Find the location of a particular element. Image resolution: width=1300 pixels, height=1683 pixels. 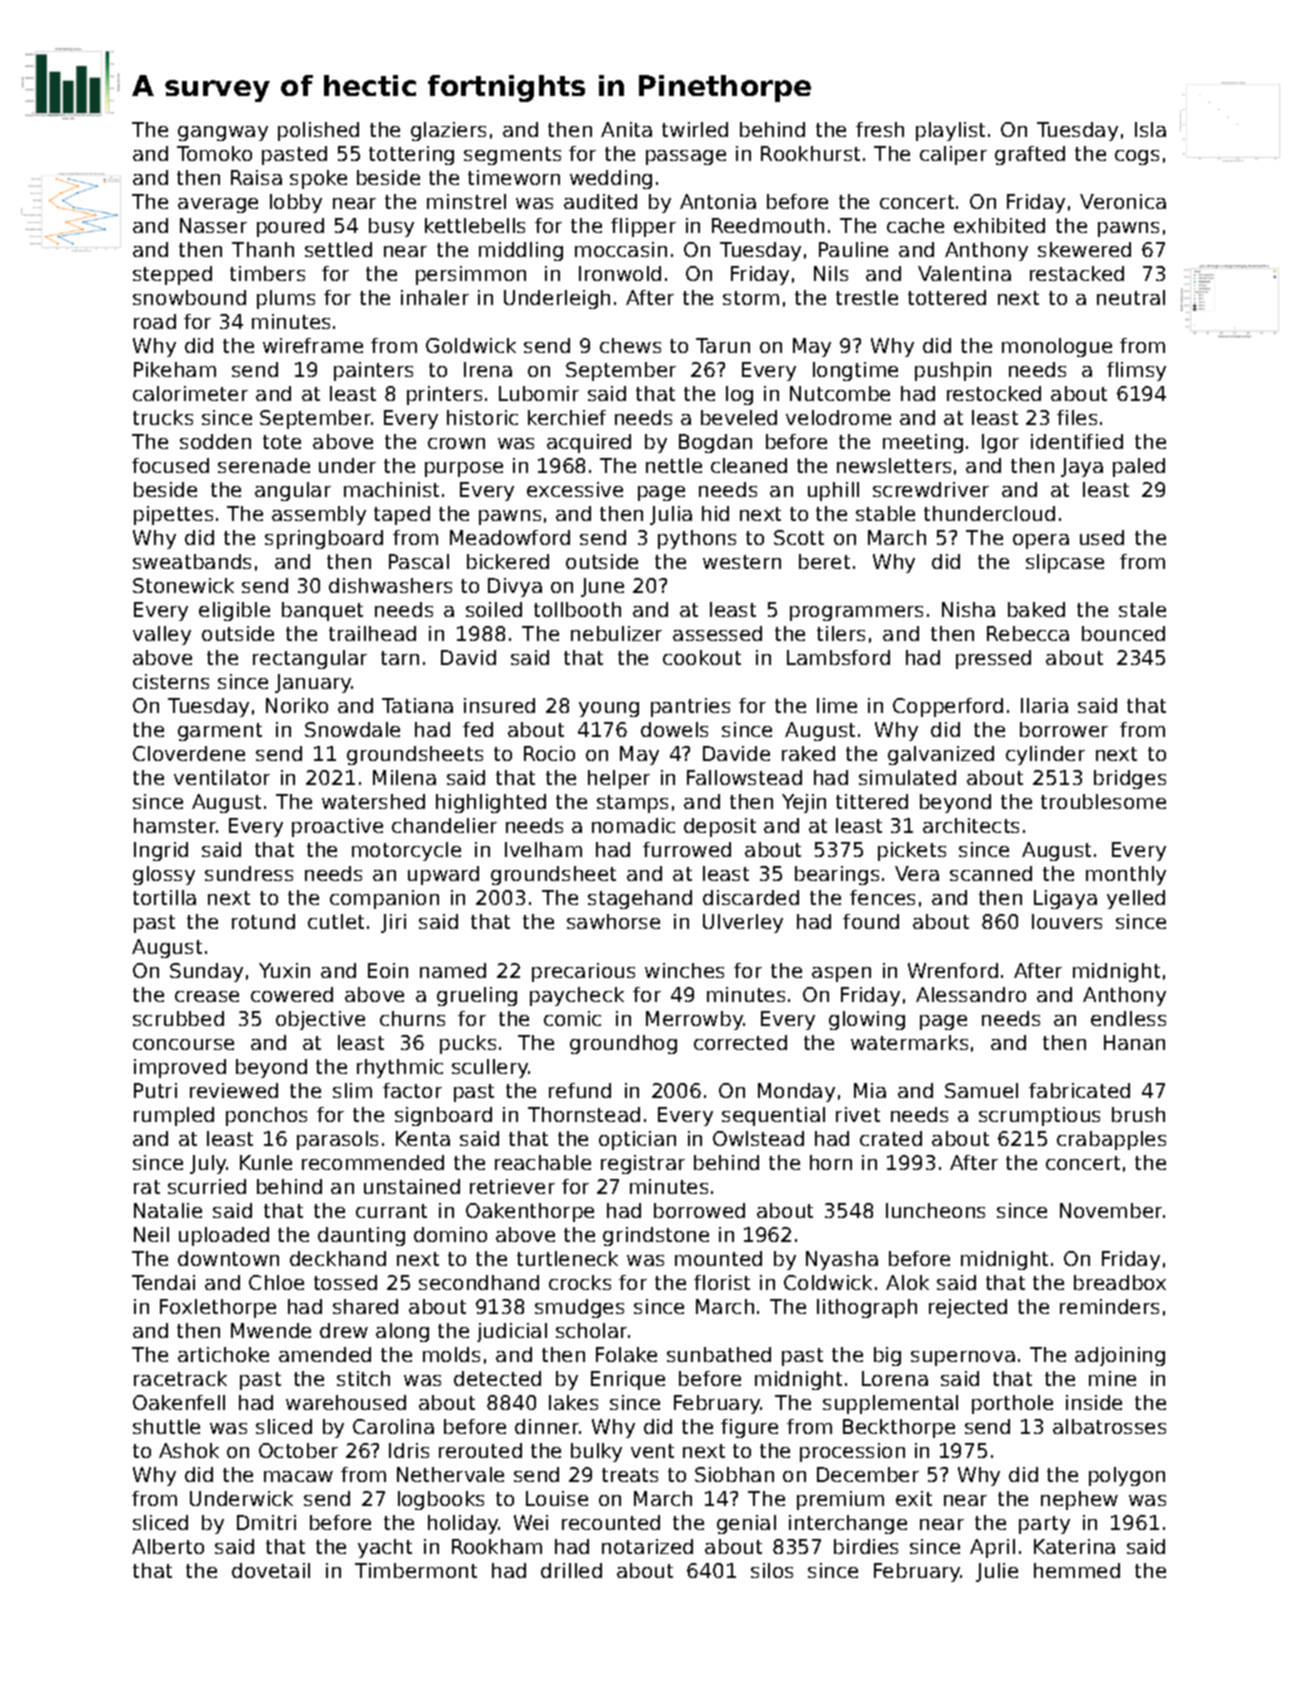

tottered is located at coordinates (947, 297).
